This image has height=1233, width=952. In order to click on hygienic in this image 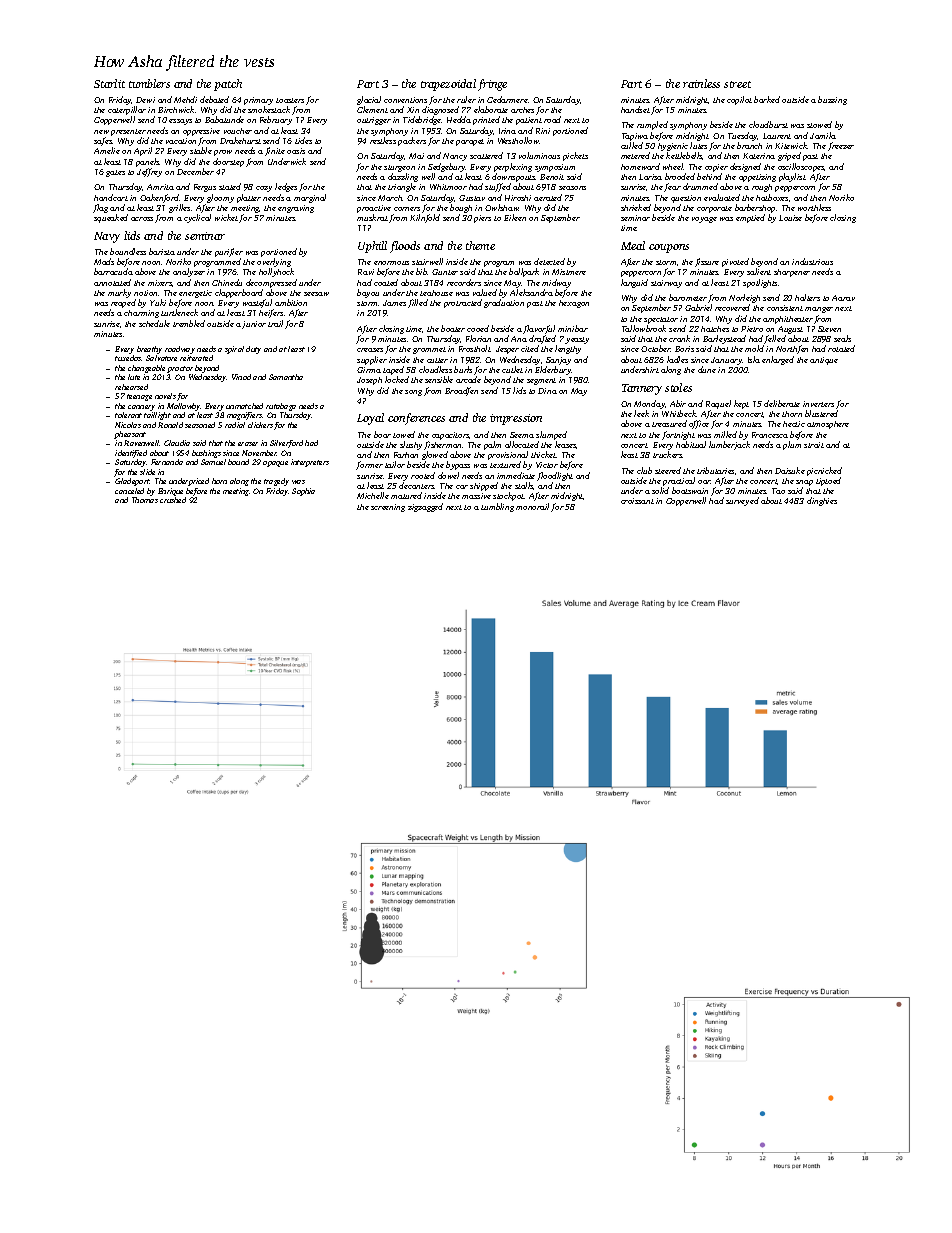, I will do `click(673, 147)`.
